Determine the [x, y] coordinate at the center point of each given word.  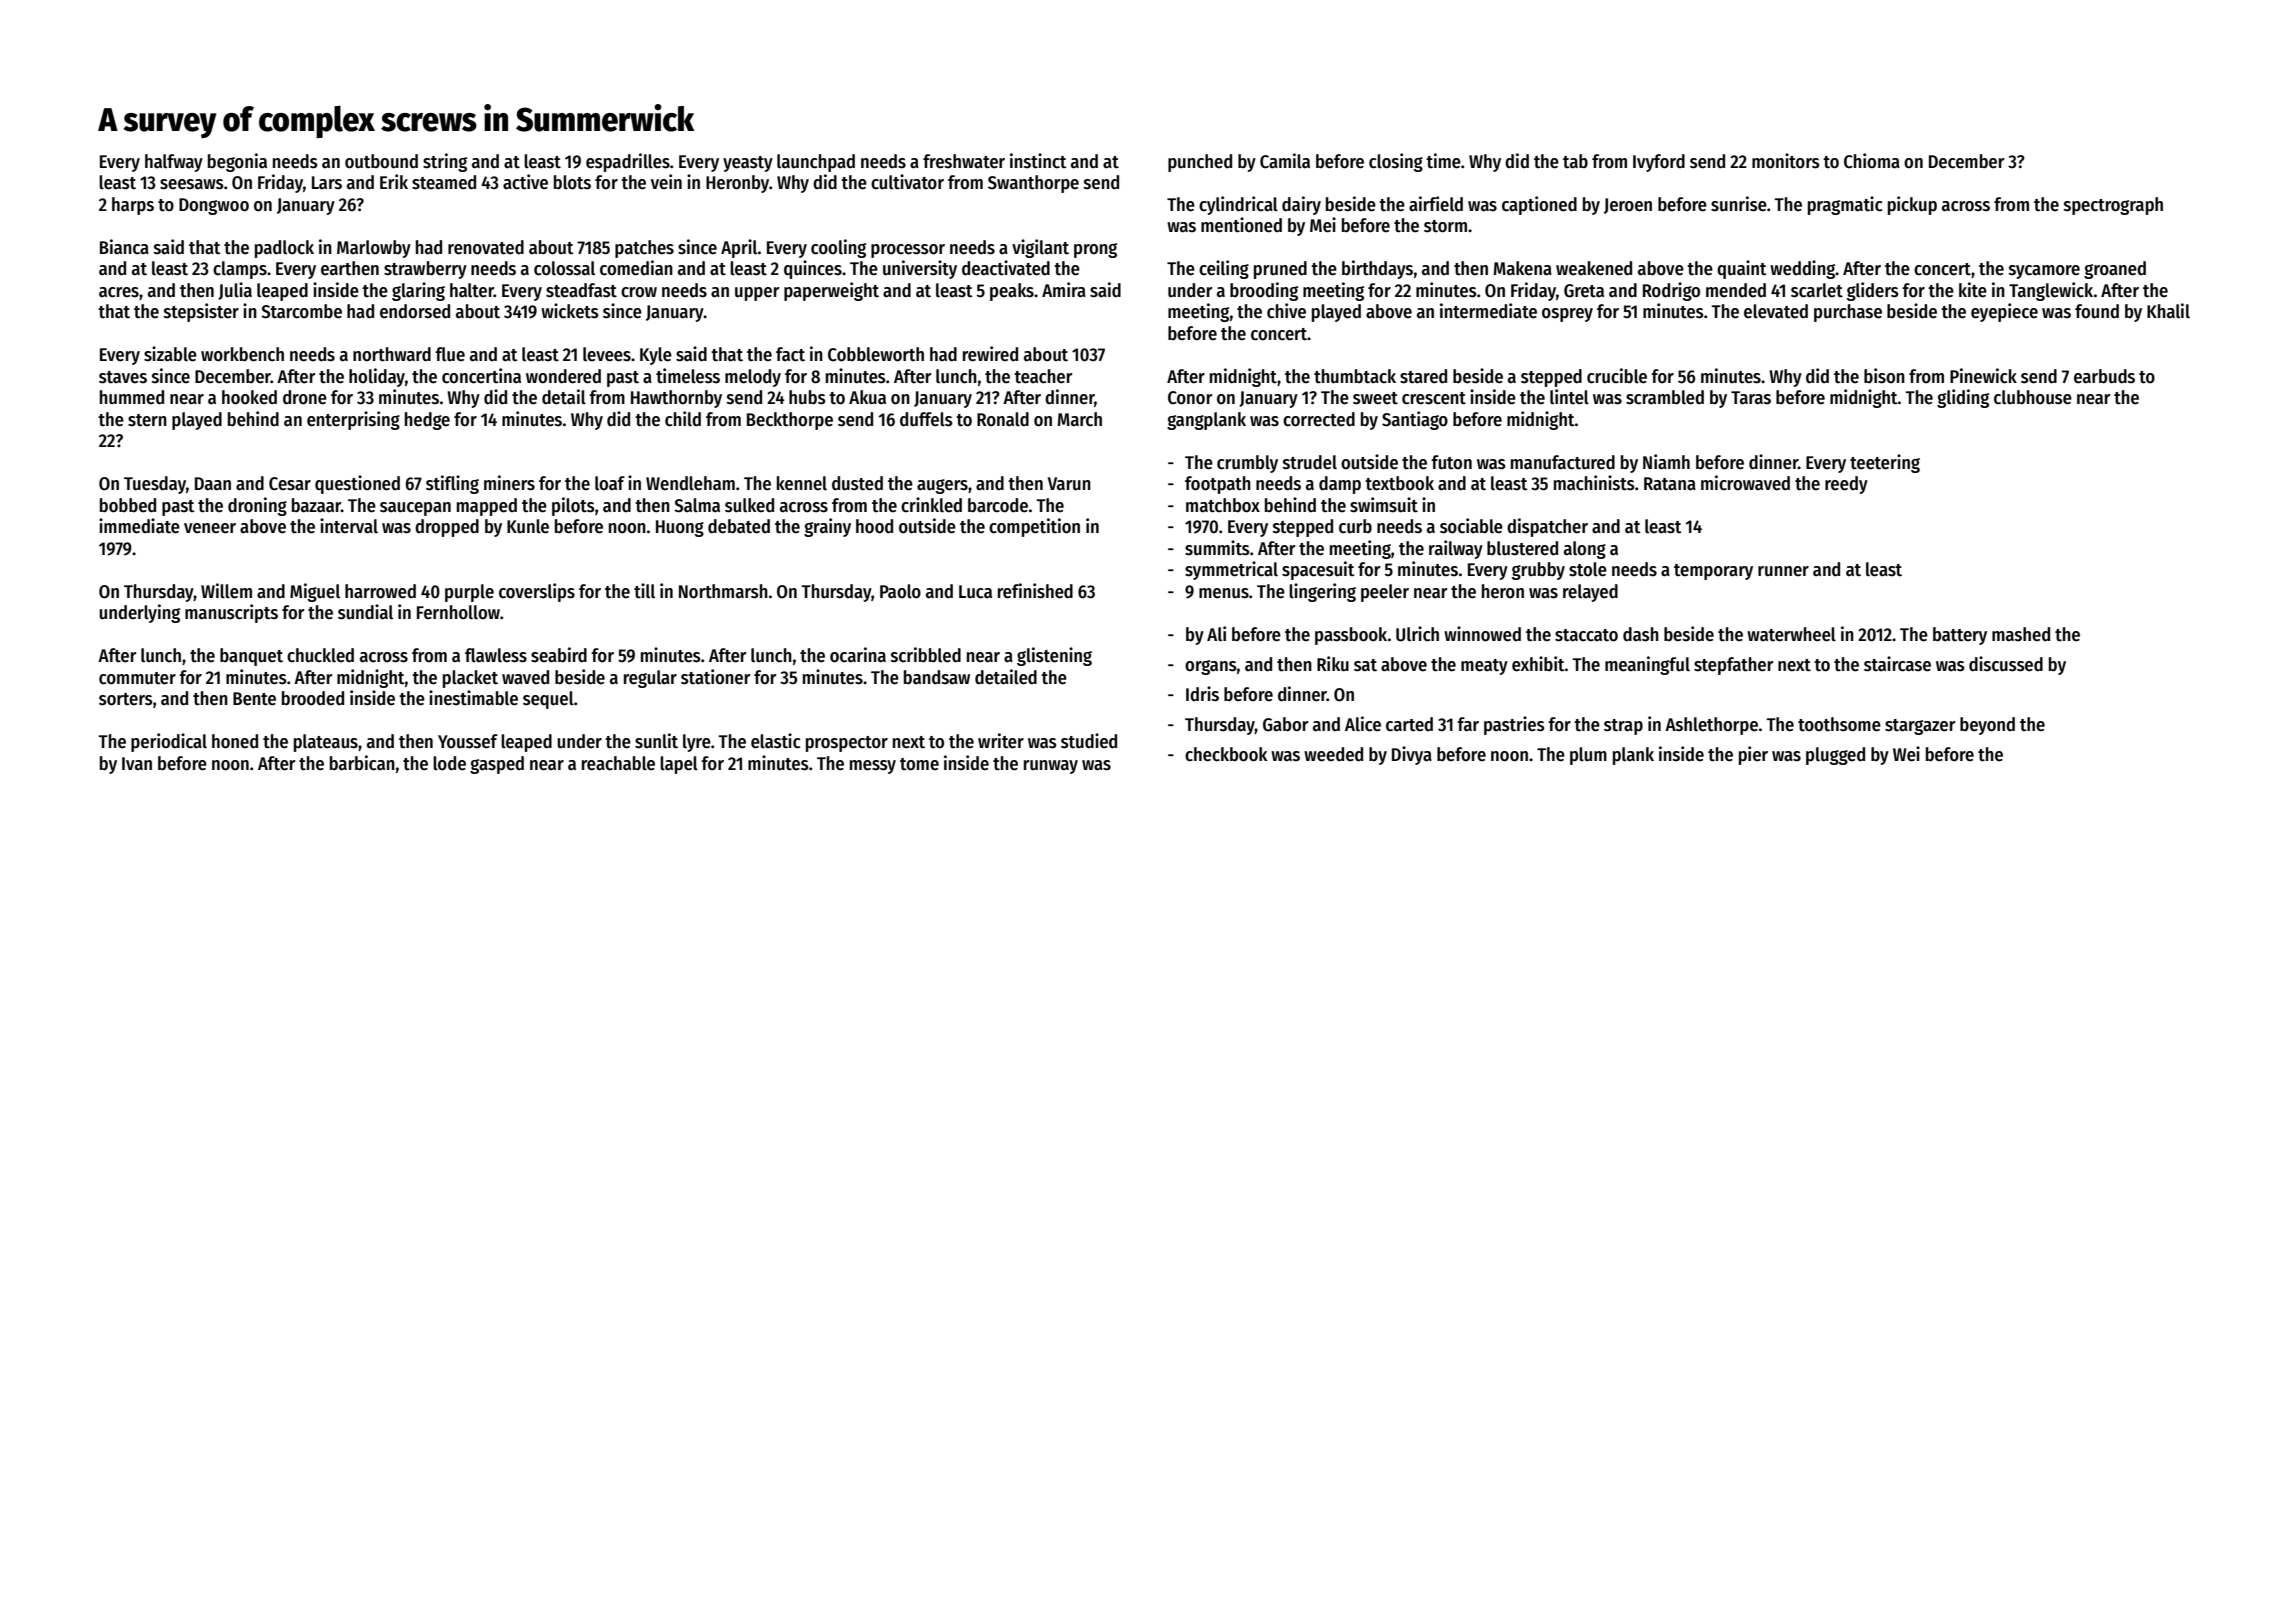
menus [1224, 593]
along [1585, 550]
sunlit [656, 741]
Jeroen [1628, 206]
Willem [226, 591]
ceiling [1224, 269]
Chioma [1872, 161]
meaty [1484, 667]
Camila [1285, 161]
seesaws [192, 184]
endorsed [415, 311]
